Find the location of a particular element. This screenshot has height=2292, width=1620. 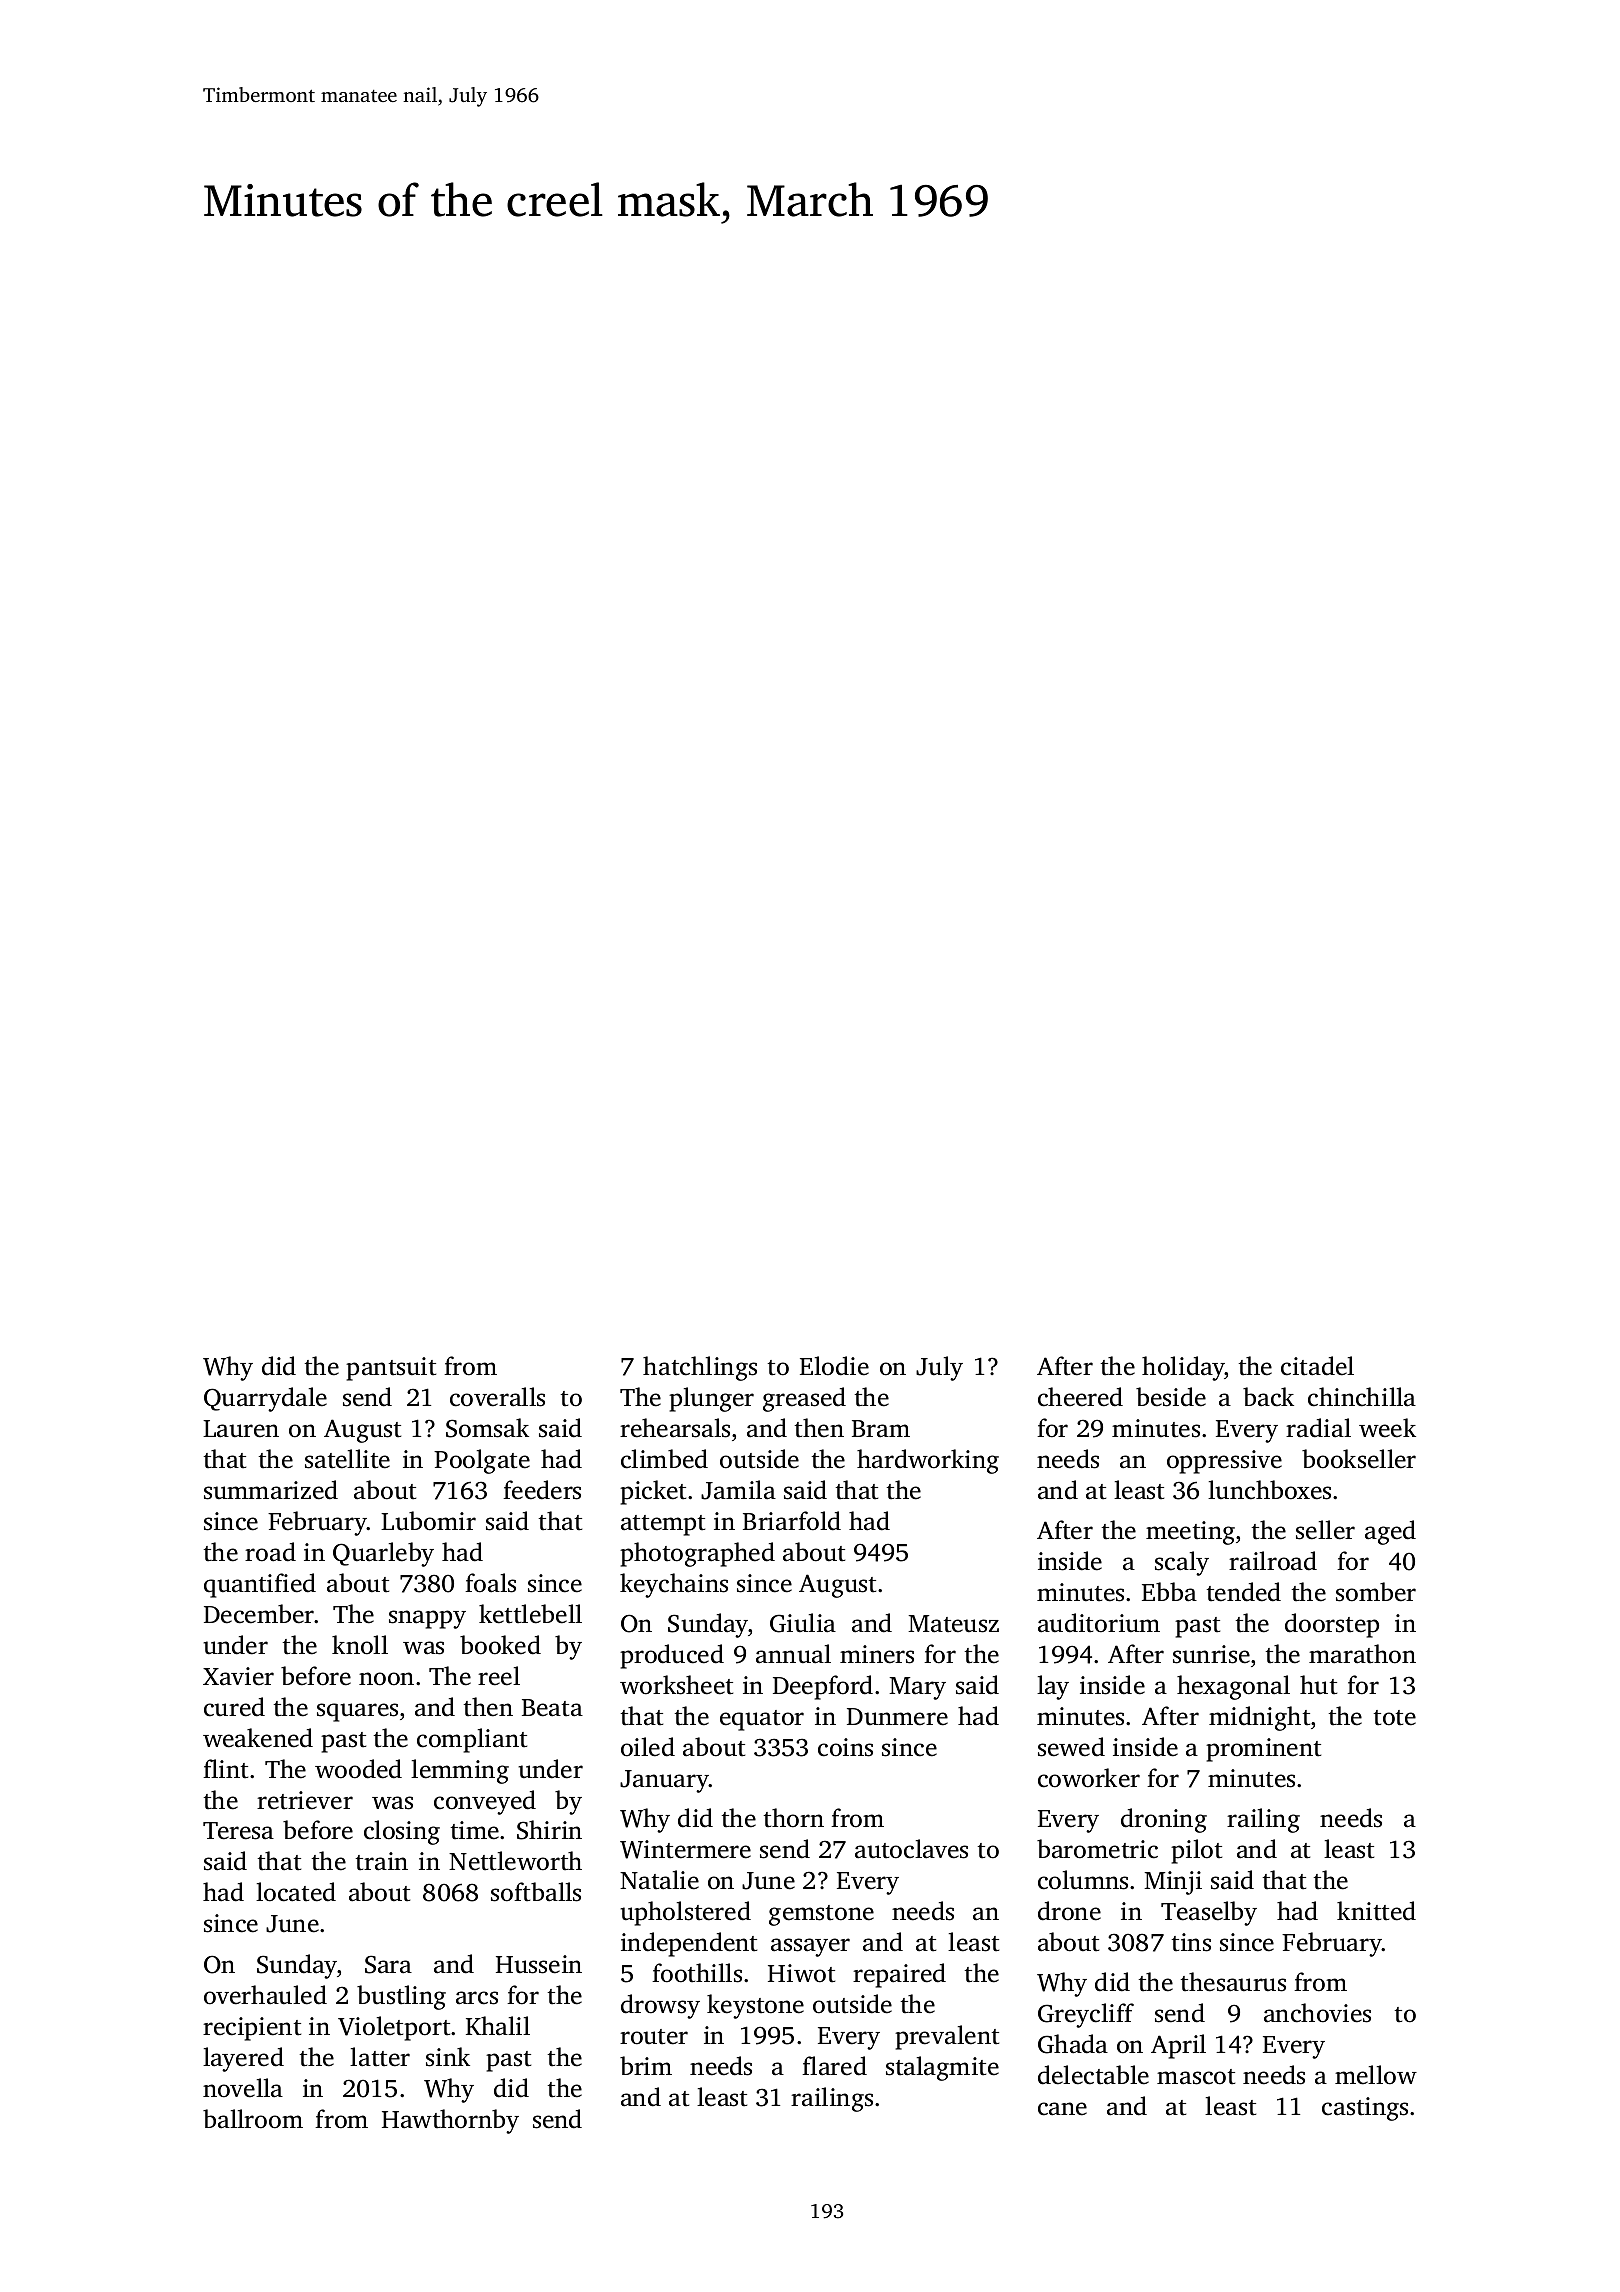

foals is located at coordinates (490, 1583).
